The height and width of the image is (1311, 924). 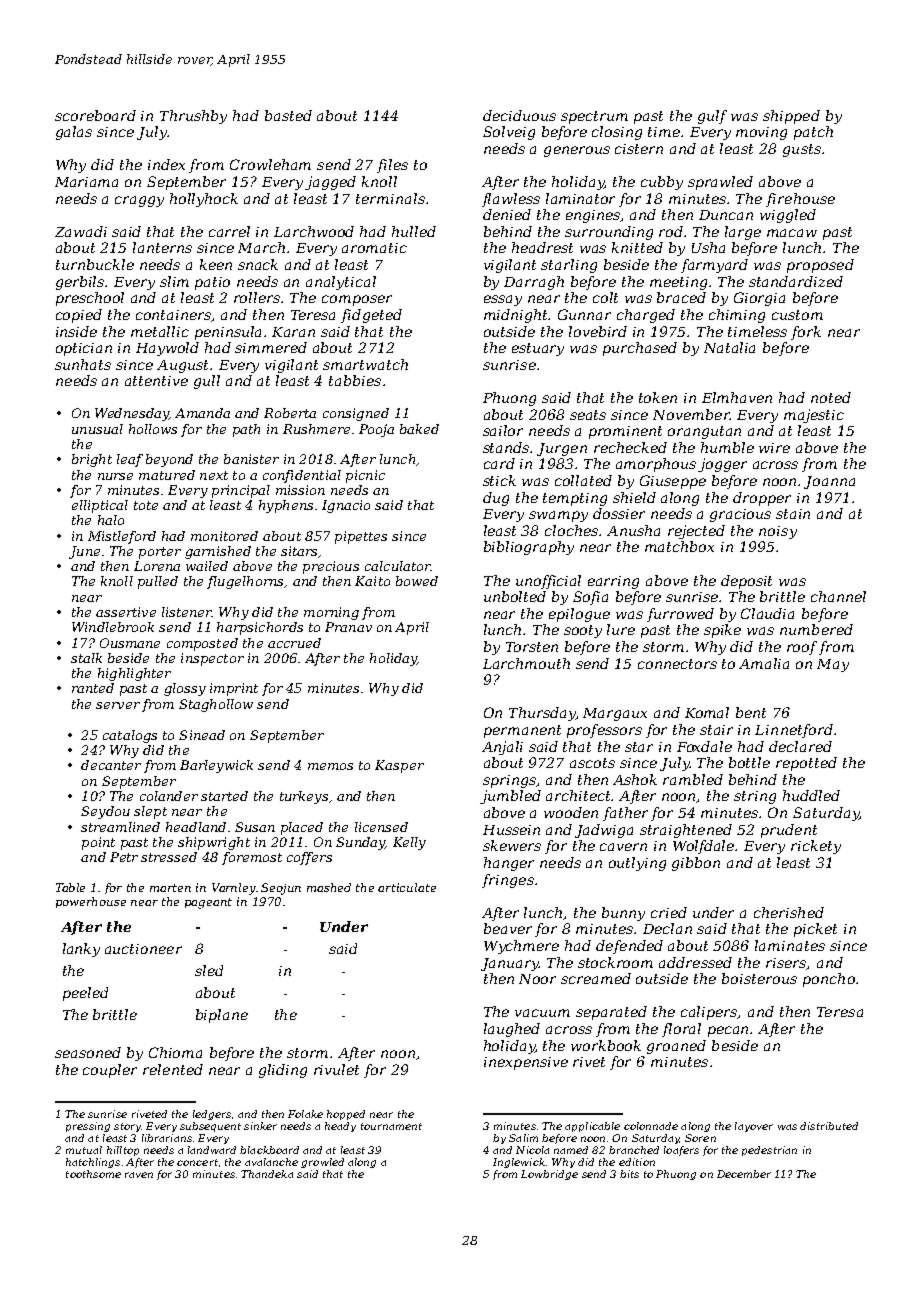 I want to click on deciduous, so click(x=519, y=115).
